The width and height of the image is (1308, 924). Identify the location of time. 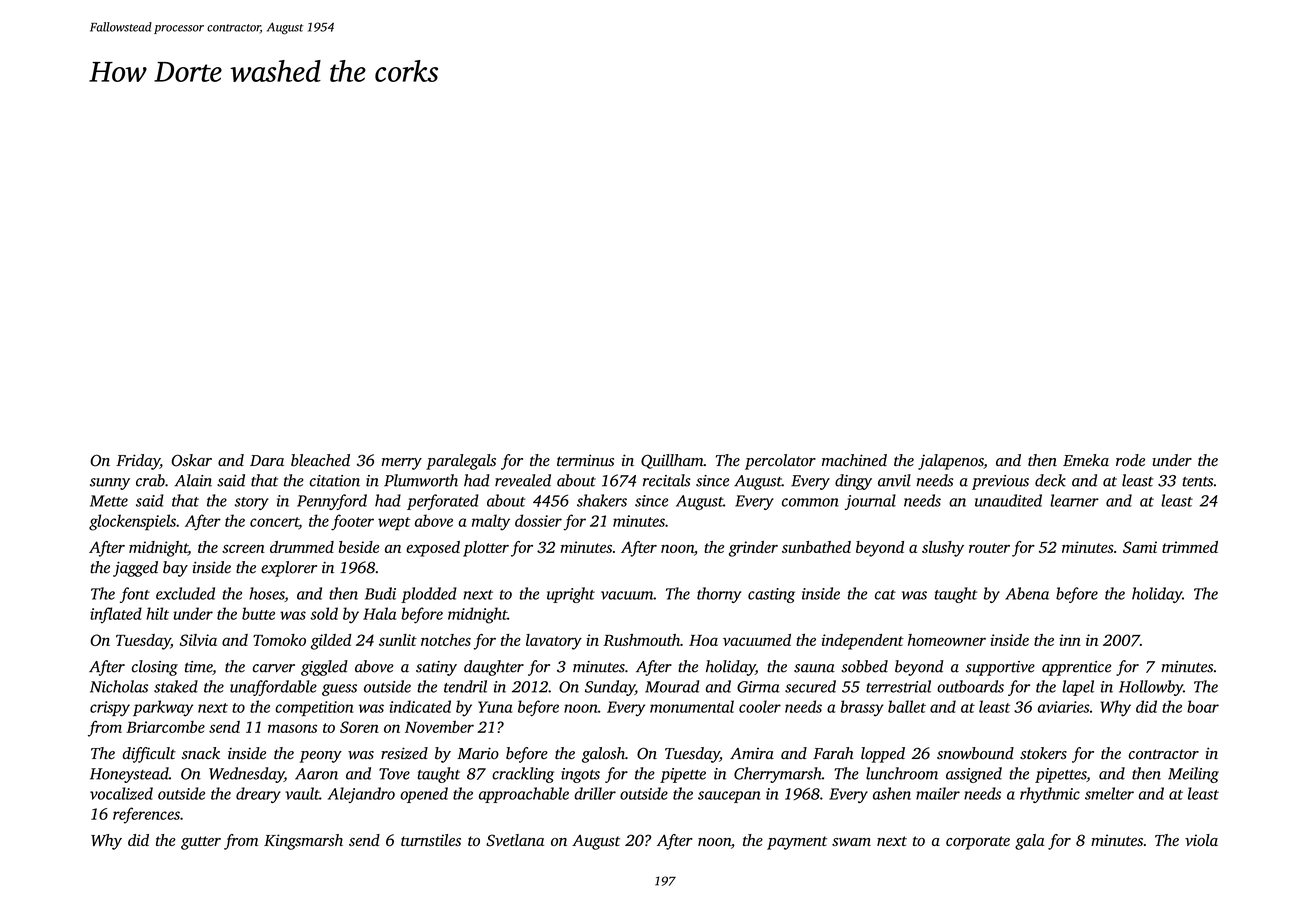
(198, 667).
